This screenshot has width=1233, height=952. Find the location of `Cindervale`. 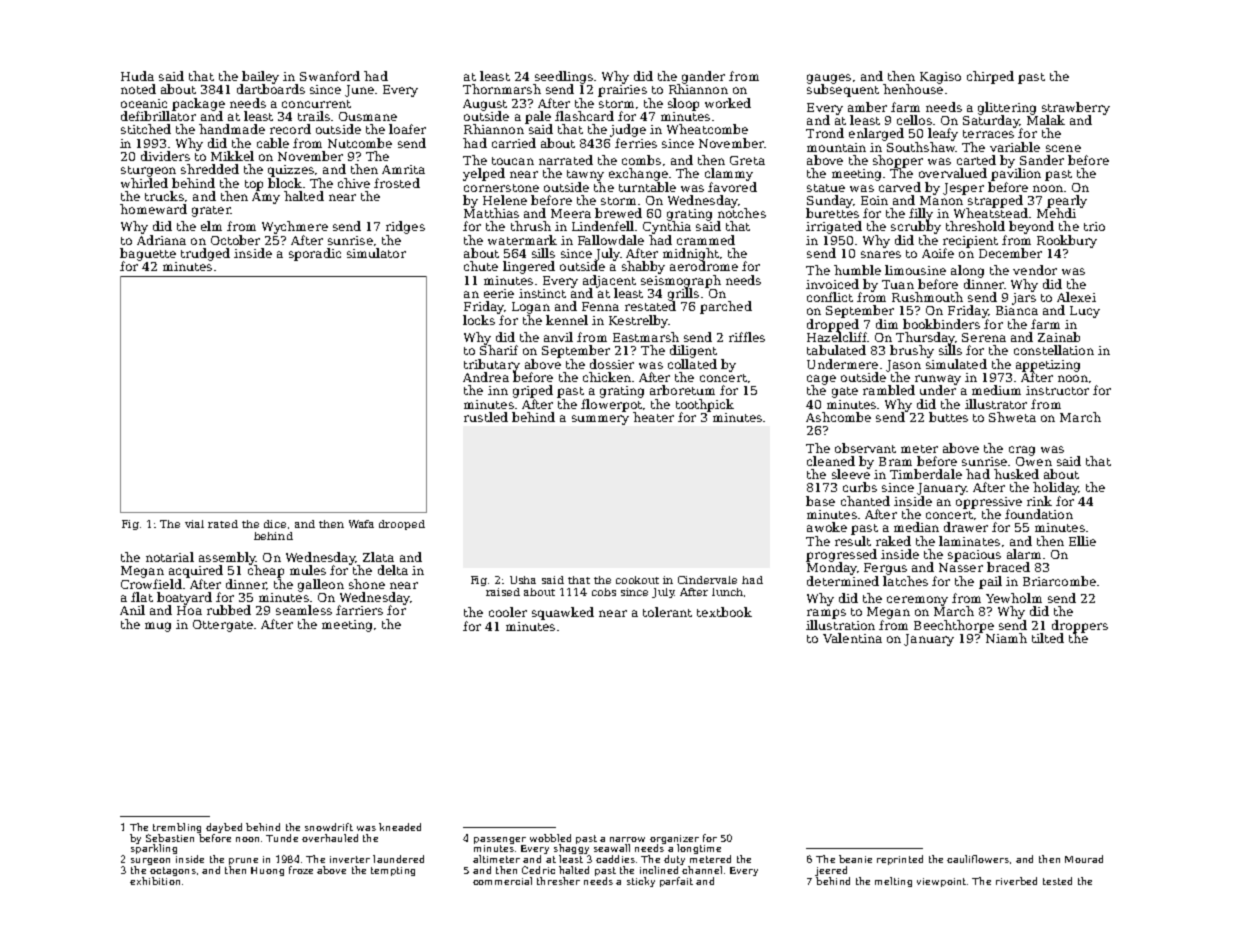

Cindervale is located at coordinates (707, 580).
